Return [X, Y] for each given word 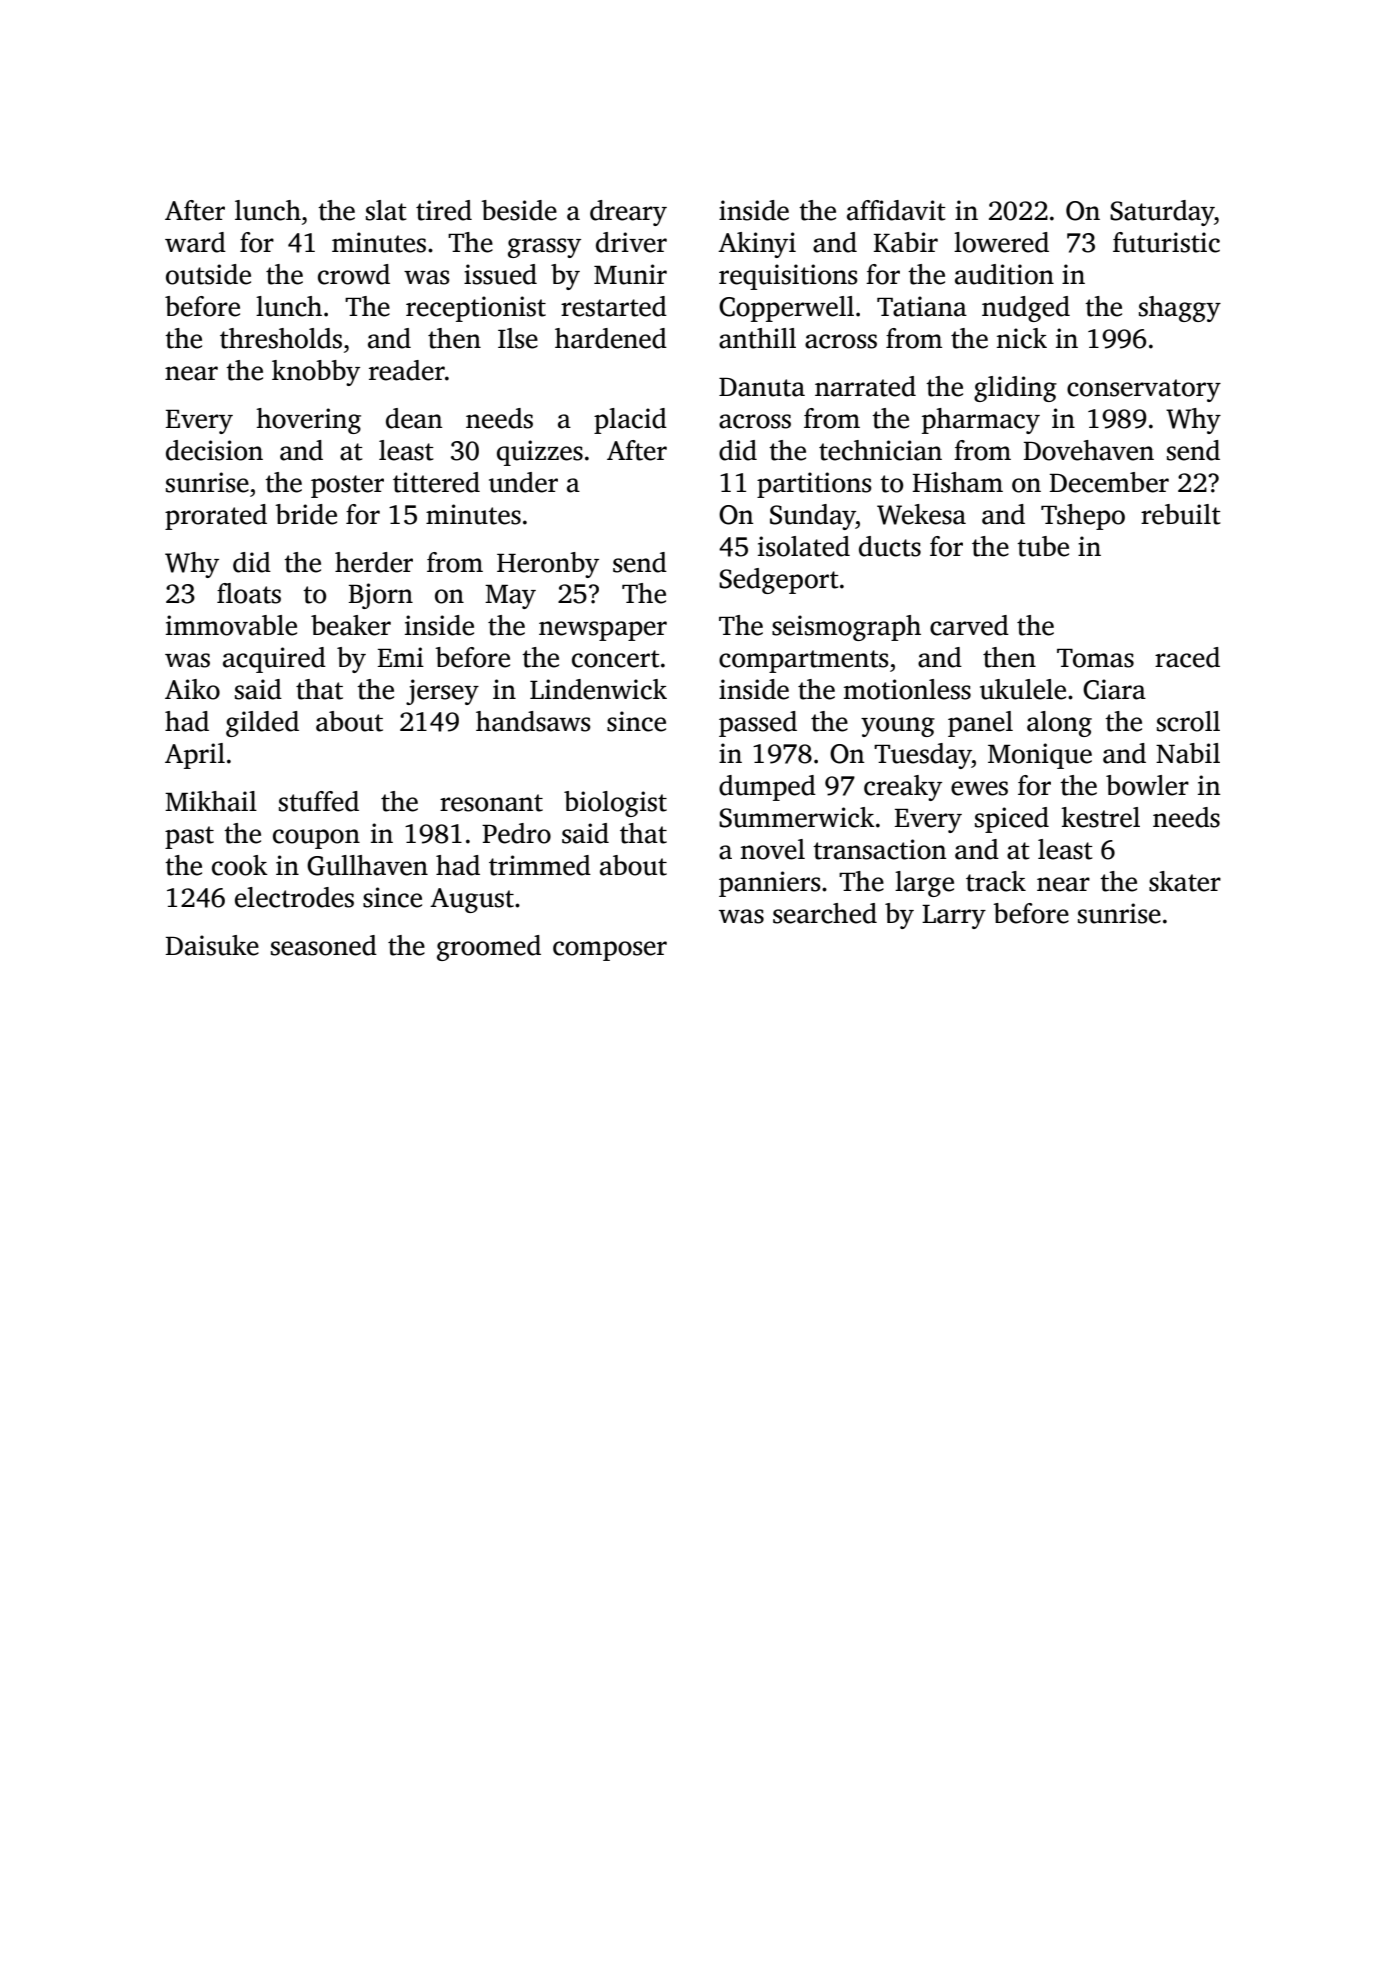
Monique [1040, 756]
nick [1022, 338]
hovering [308, 421]
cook [240, 865]
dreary [628, 213]
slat [386, 210]
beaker [351, 625]
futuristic [1166, 242]
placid [630, 421]
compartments [804, 661]
